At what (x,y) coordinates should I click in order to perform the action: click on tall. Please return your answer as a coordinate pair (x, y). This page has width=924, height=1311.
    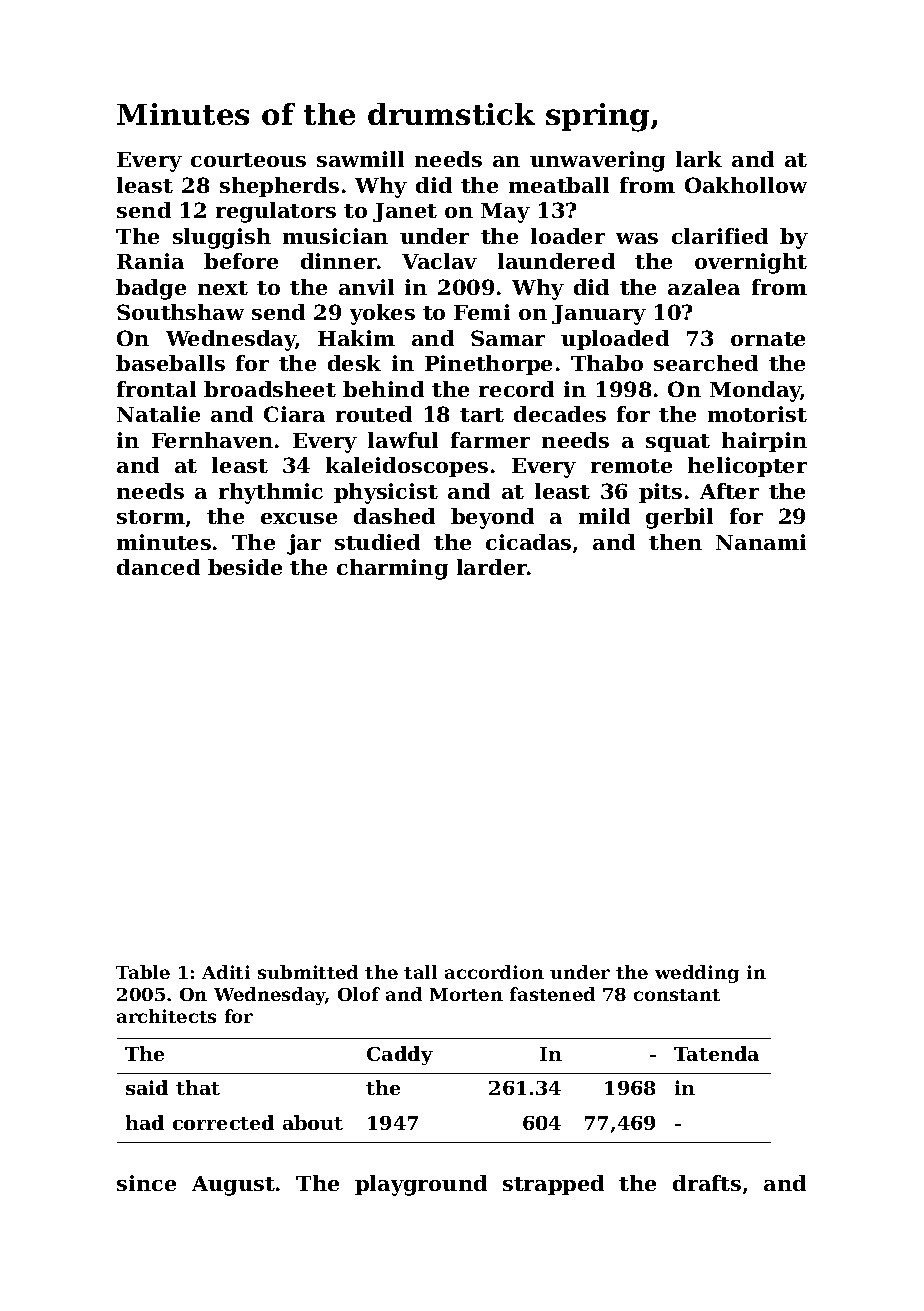
    Looking at the image, I should click on (420, 972).
